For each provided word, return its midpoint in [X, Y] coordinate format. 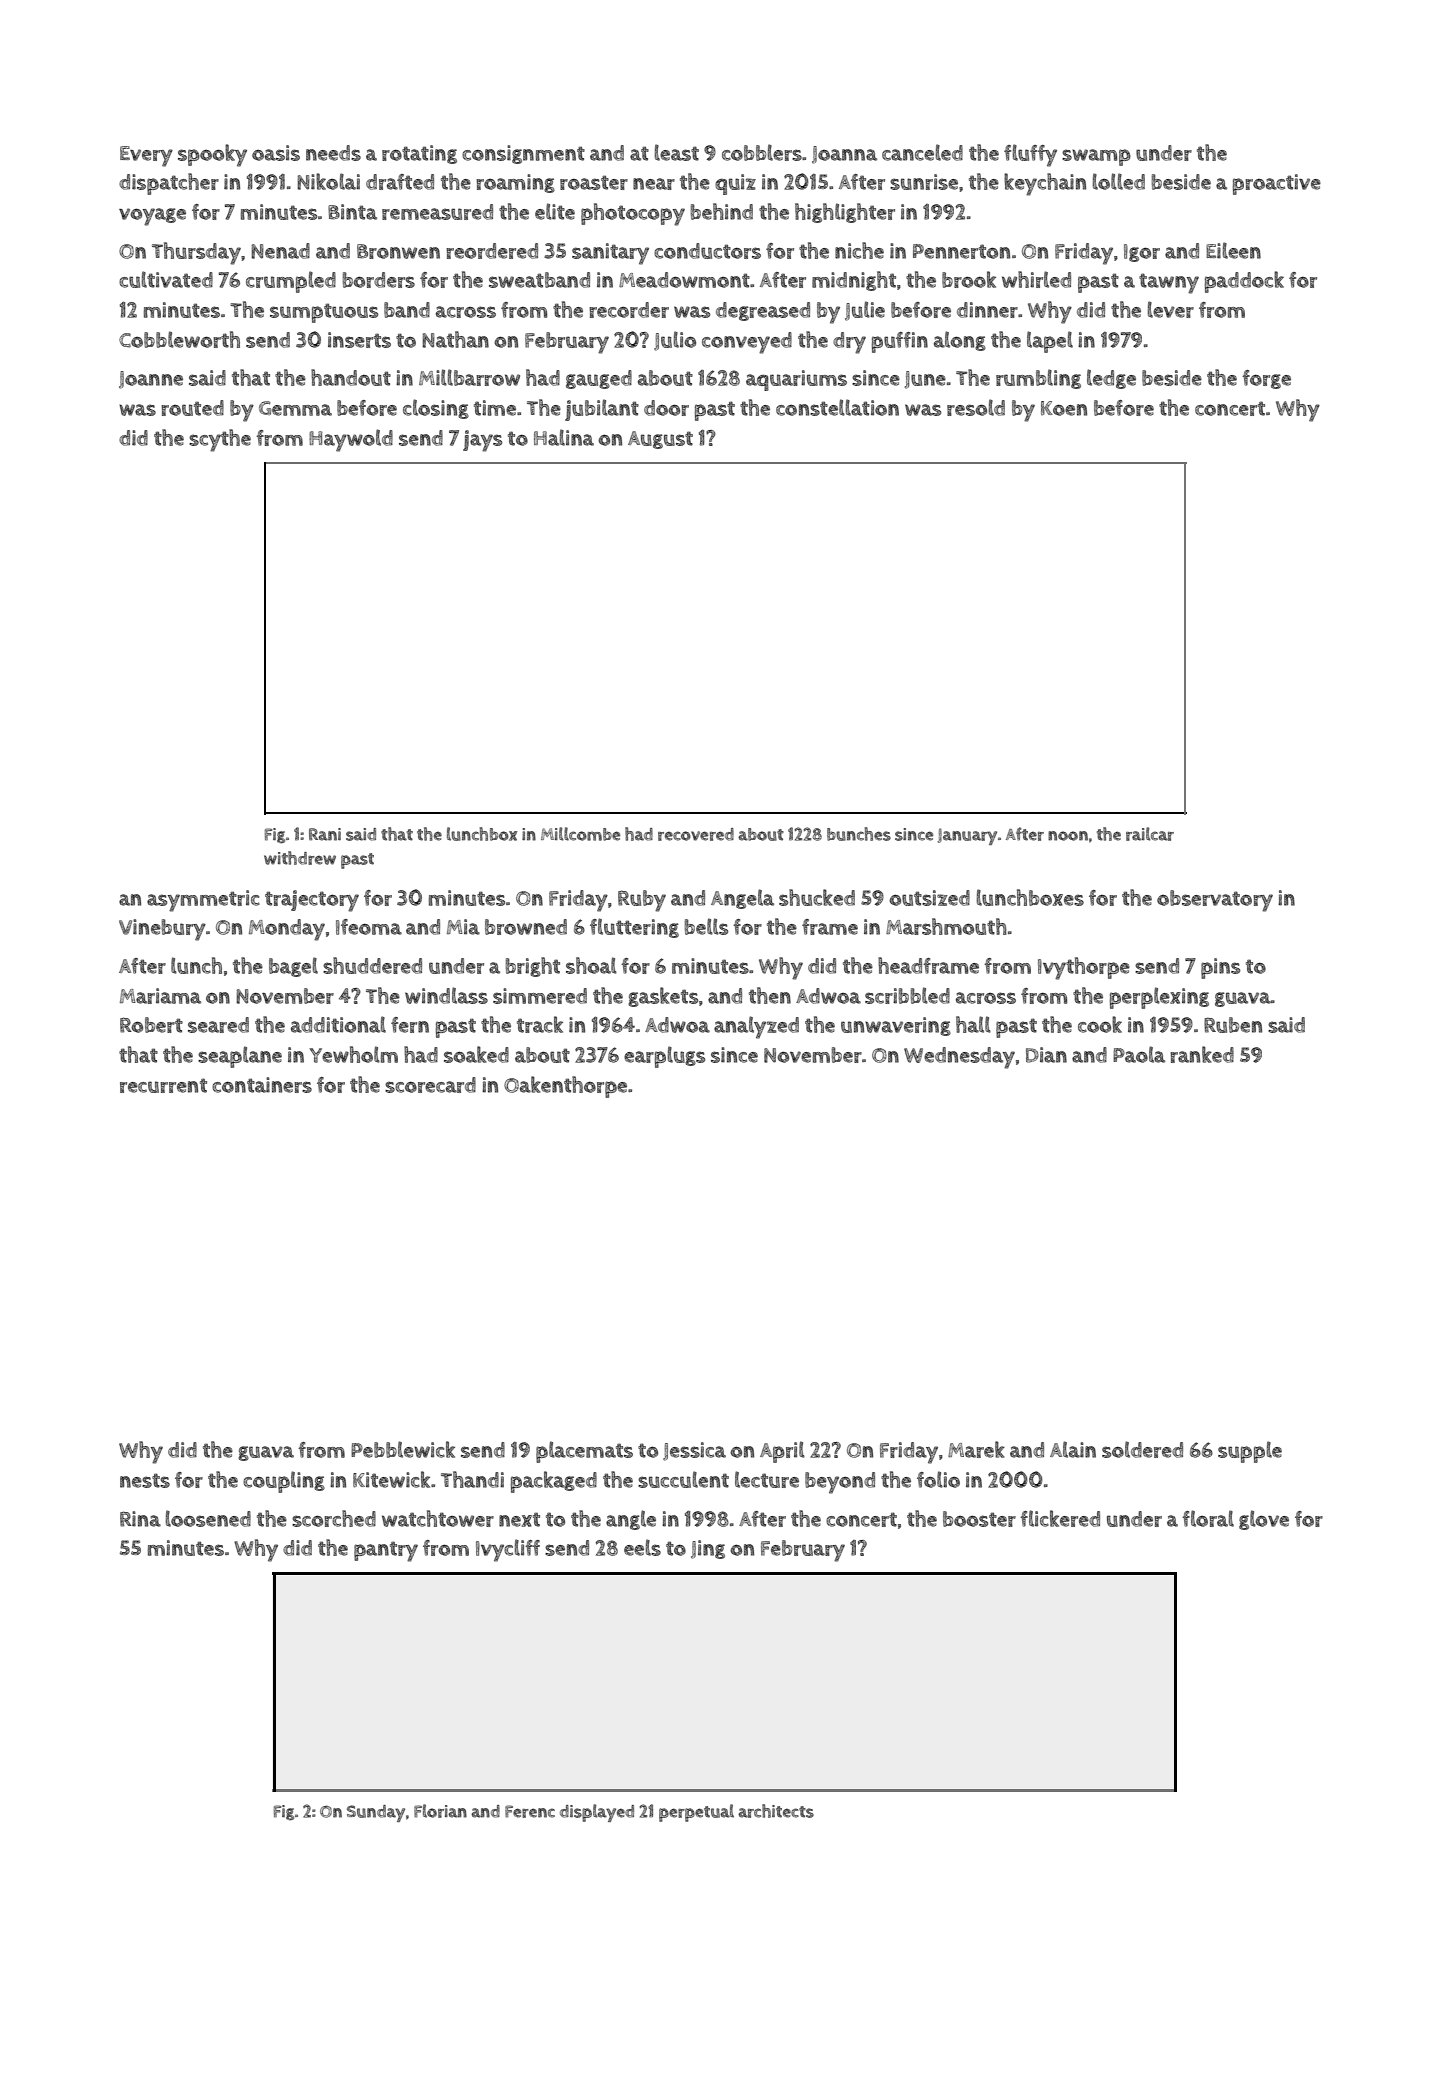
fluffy [1030, 155]
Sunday [376, 1813]
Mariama [160, 996]
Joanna [844, 155]
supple [1250, 1452]
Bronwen [398, 251]
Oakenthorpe [565, 1087]
